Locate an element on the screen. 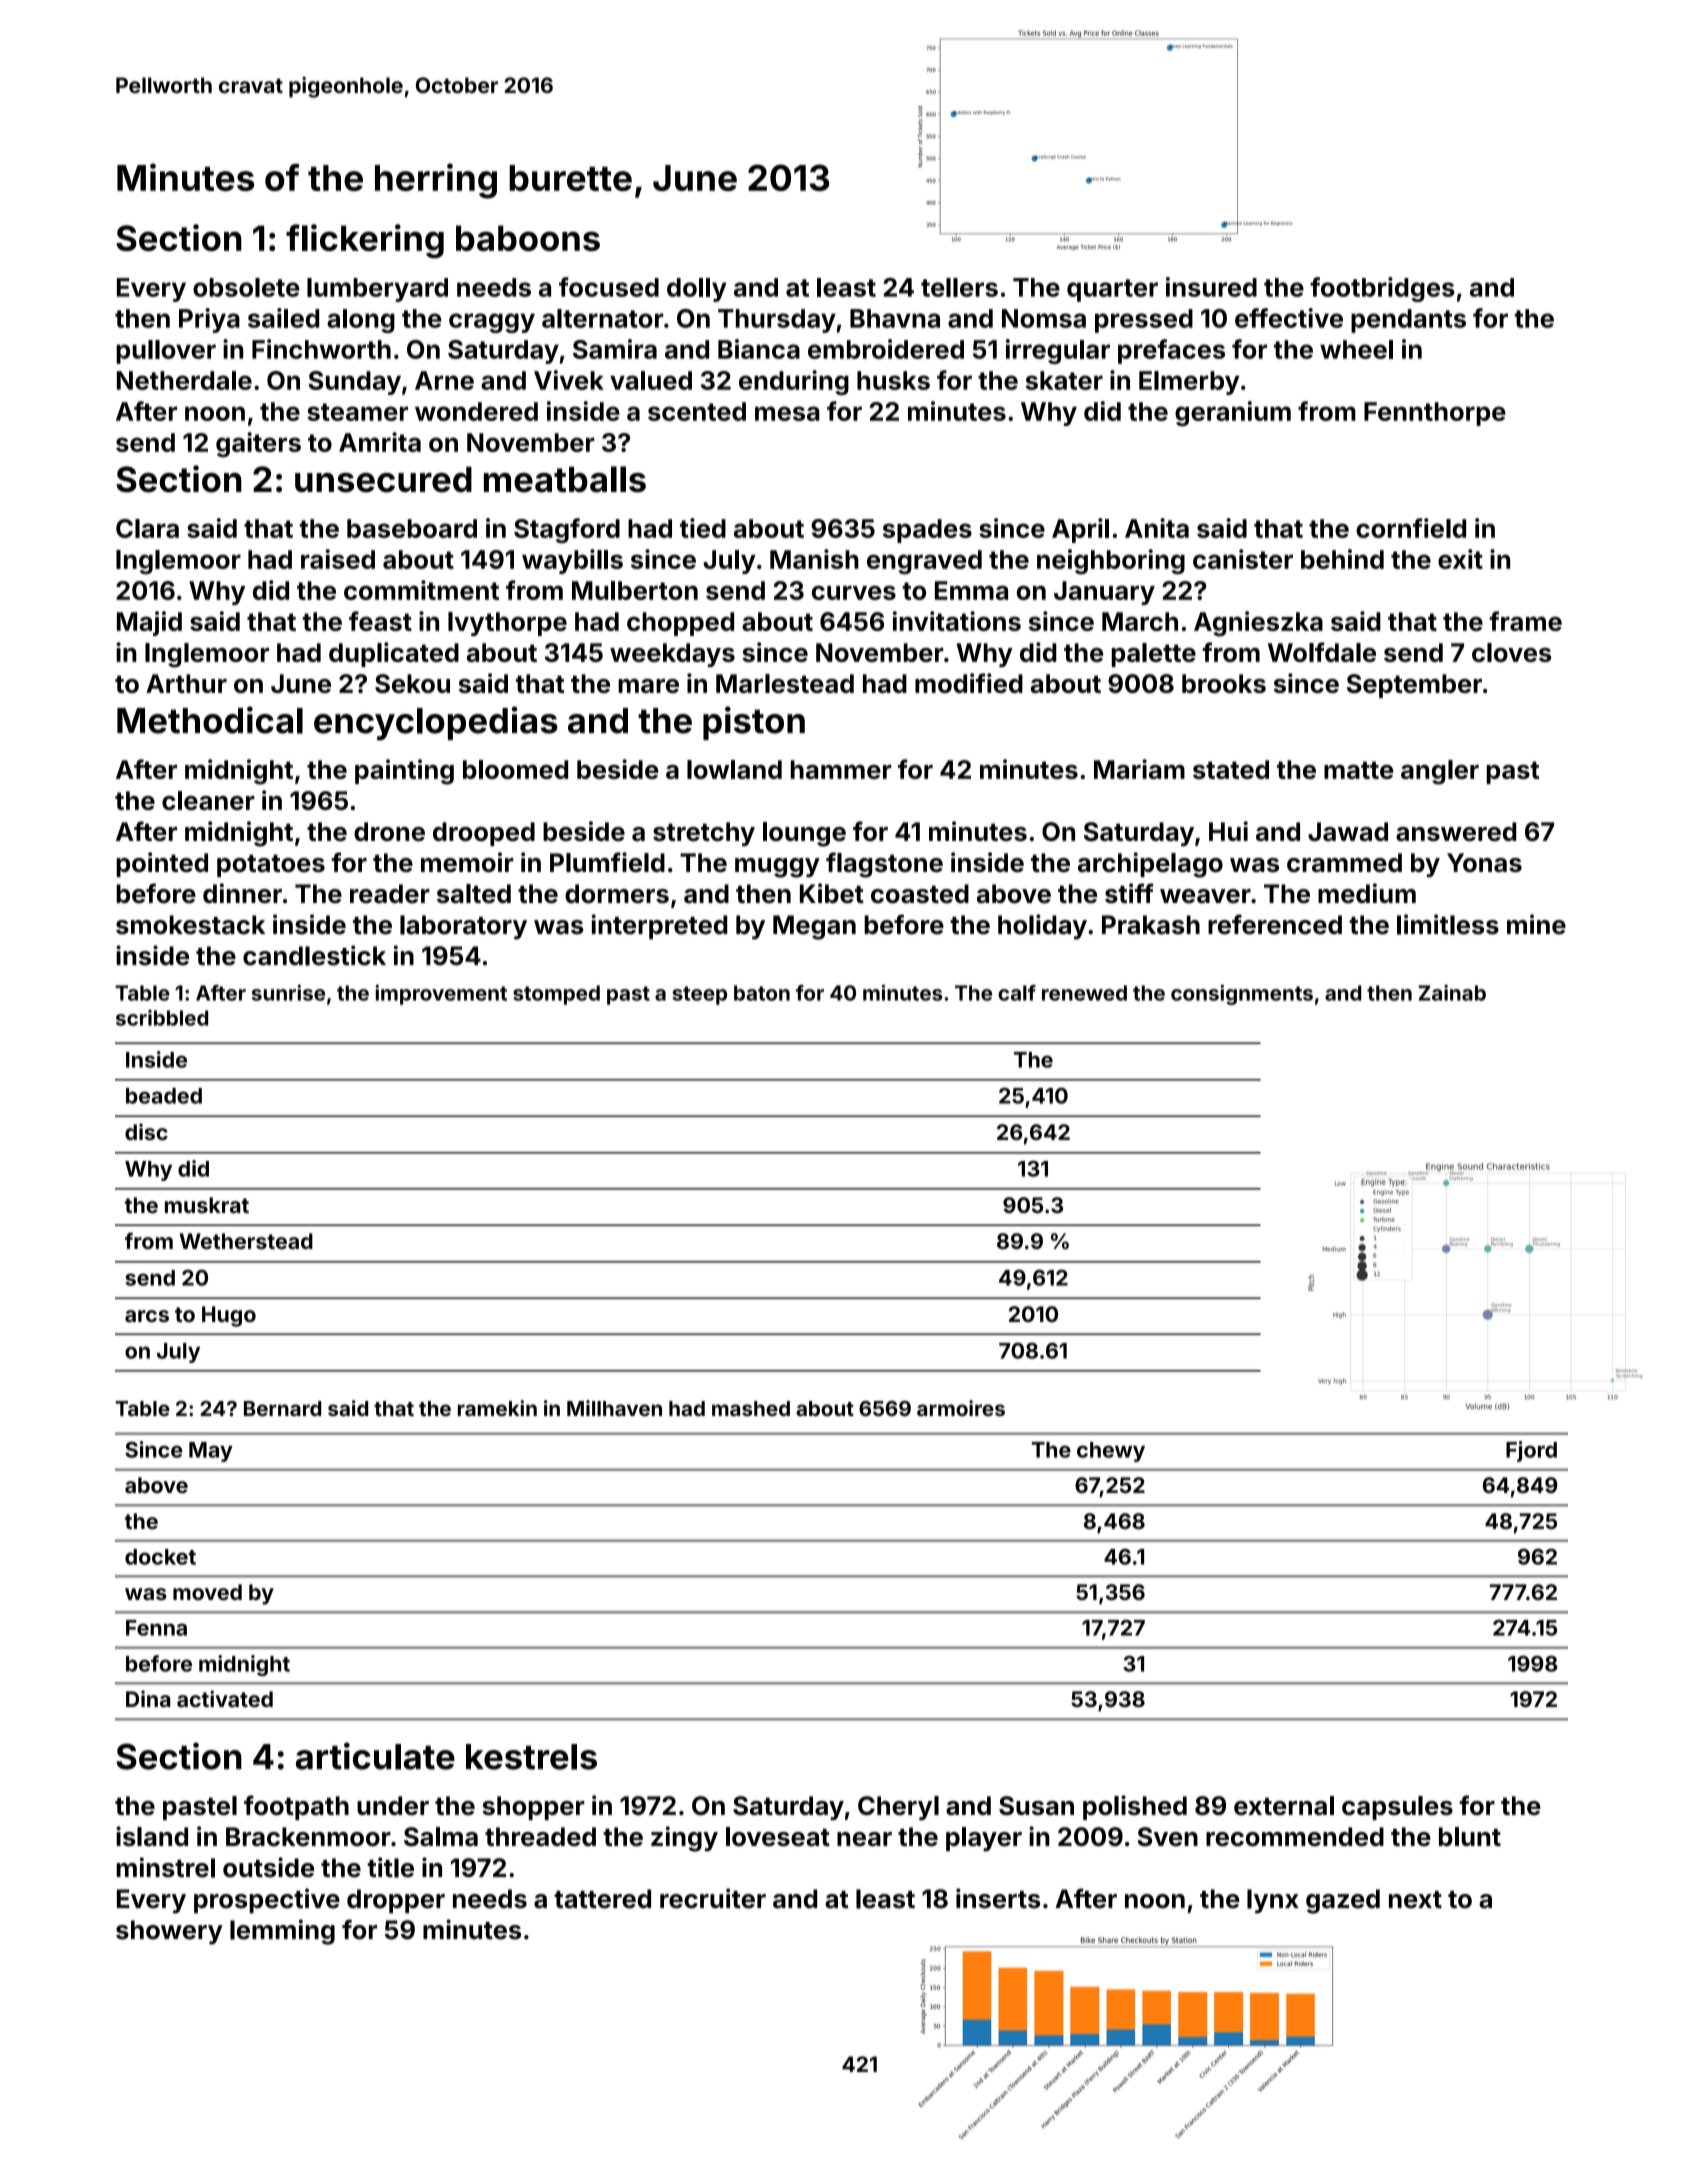  mashed is located at coordinates (751, 1408).
